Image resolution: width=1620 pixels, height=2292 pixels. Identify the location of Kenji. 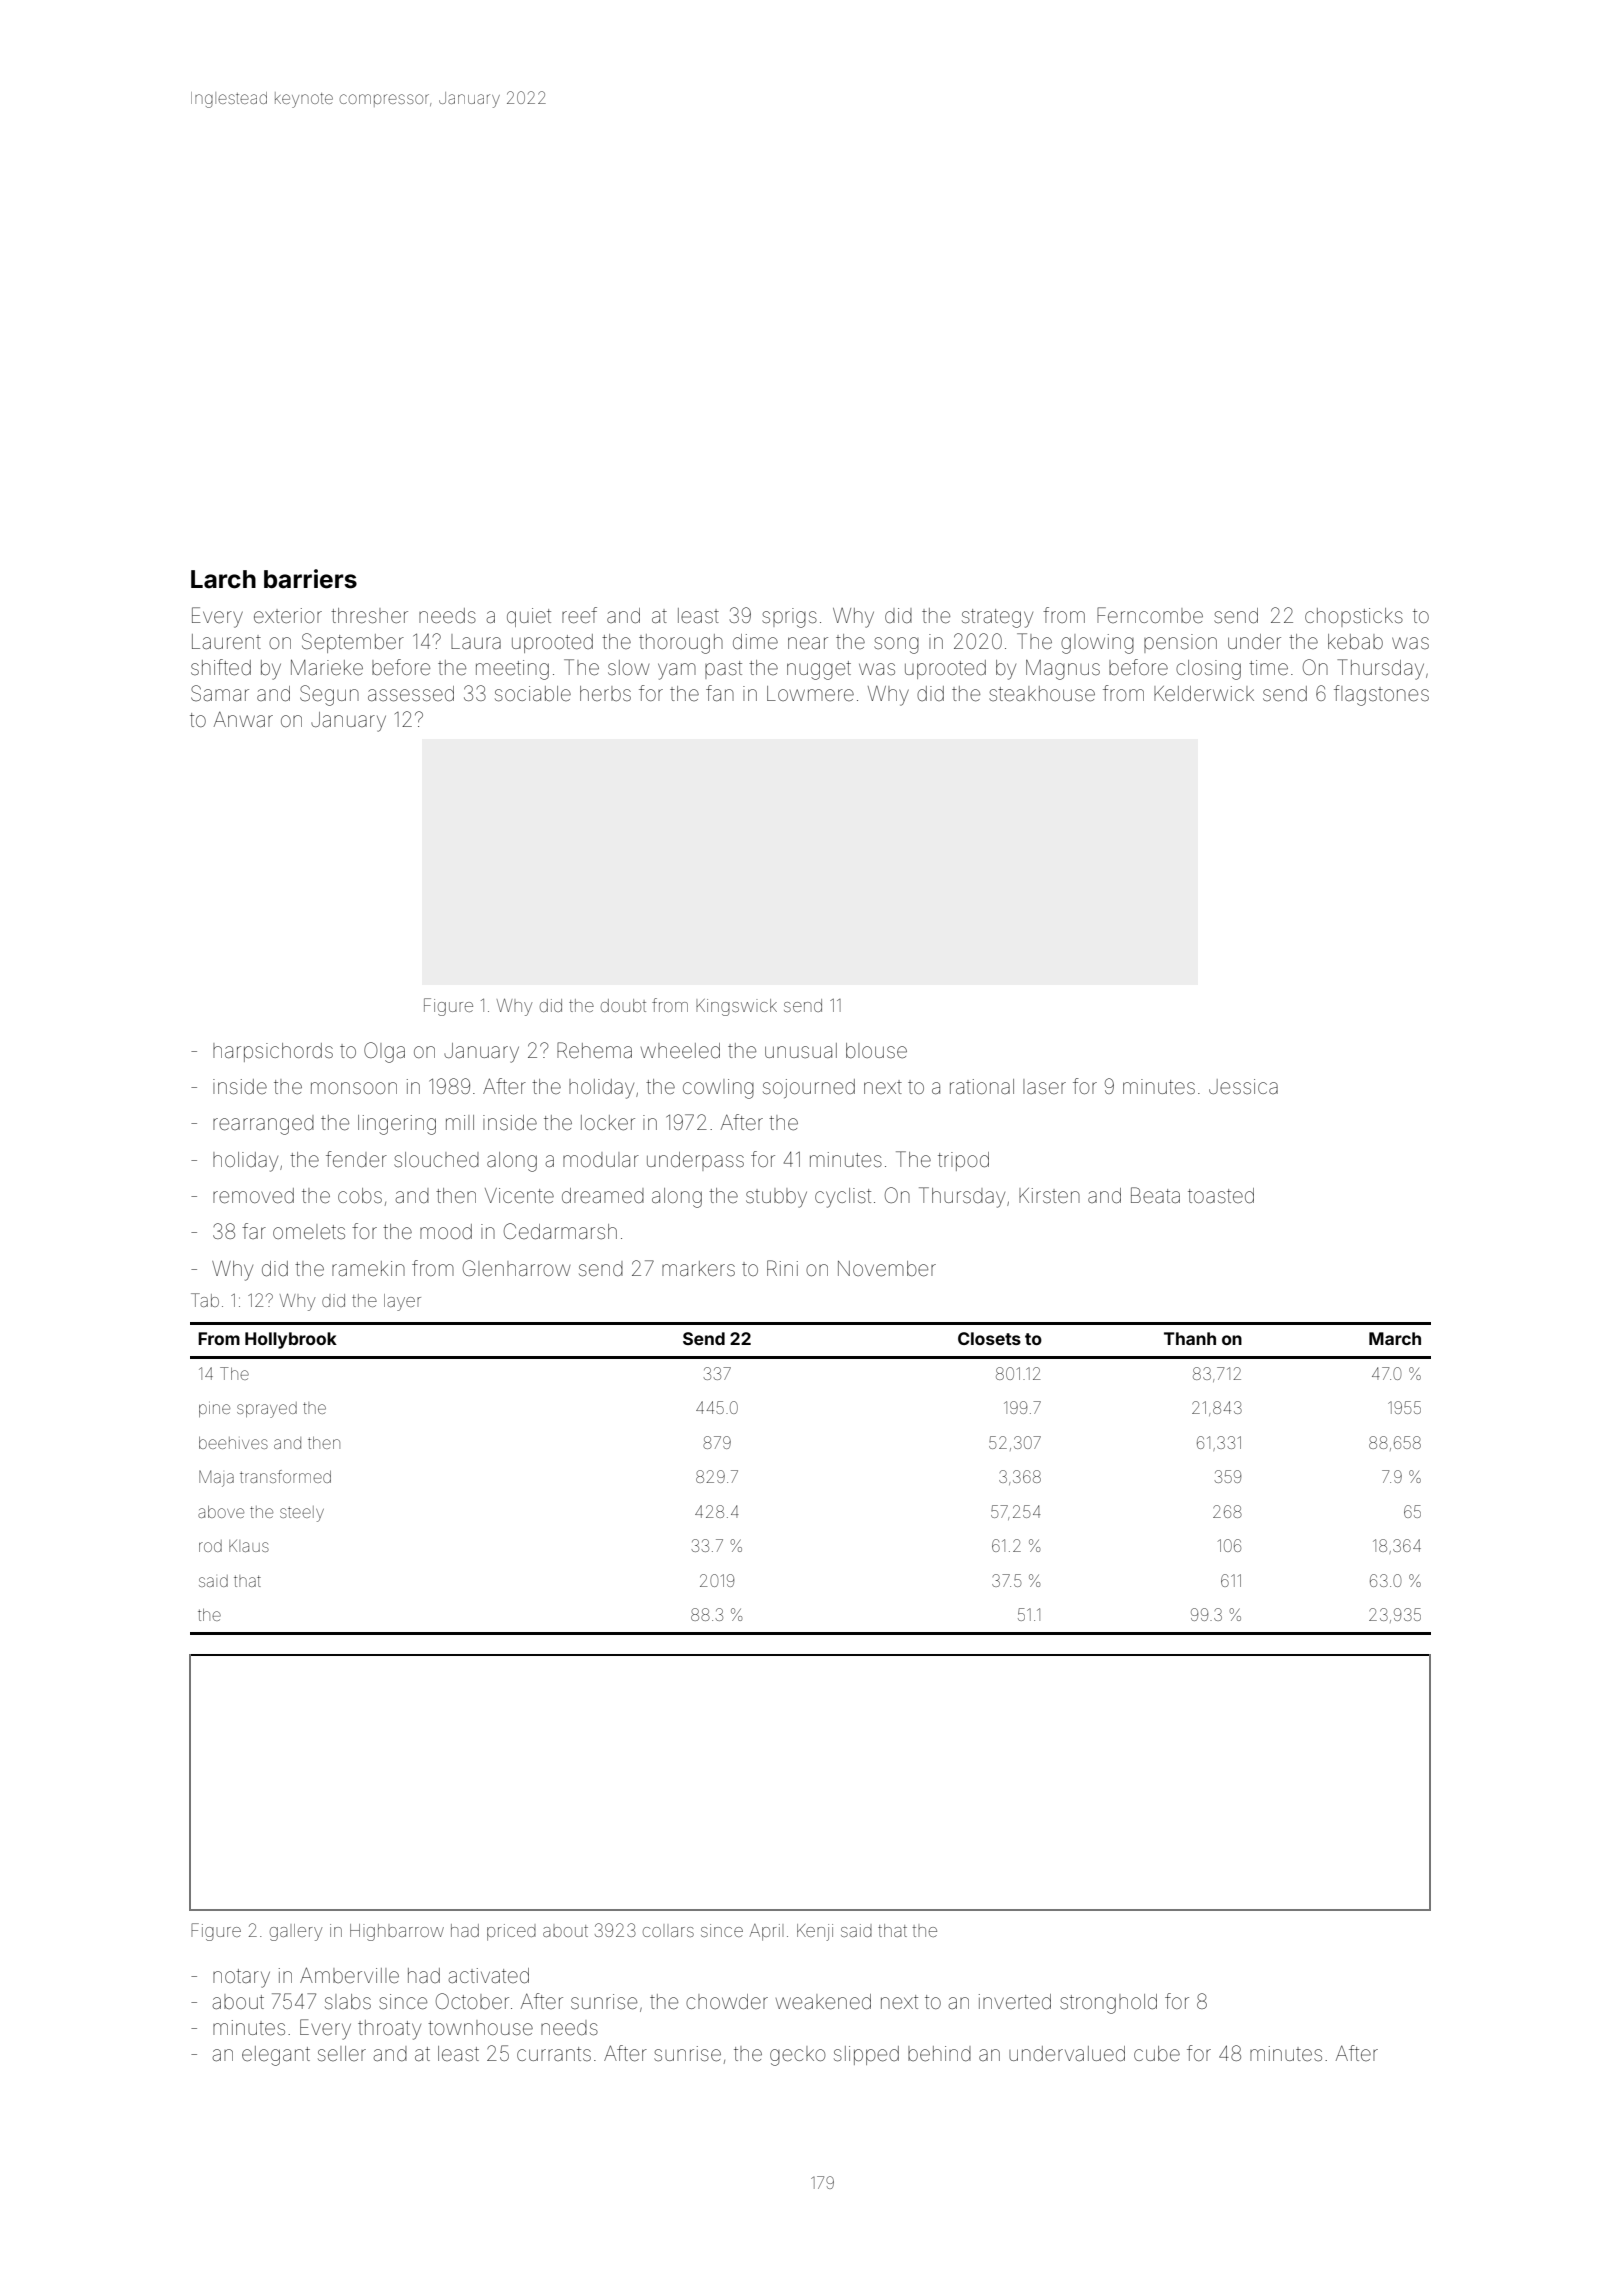
(815, 1932).
